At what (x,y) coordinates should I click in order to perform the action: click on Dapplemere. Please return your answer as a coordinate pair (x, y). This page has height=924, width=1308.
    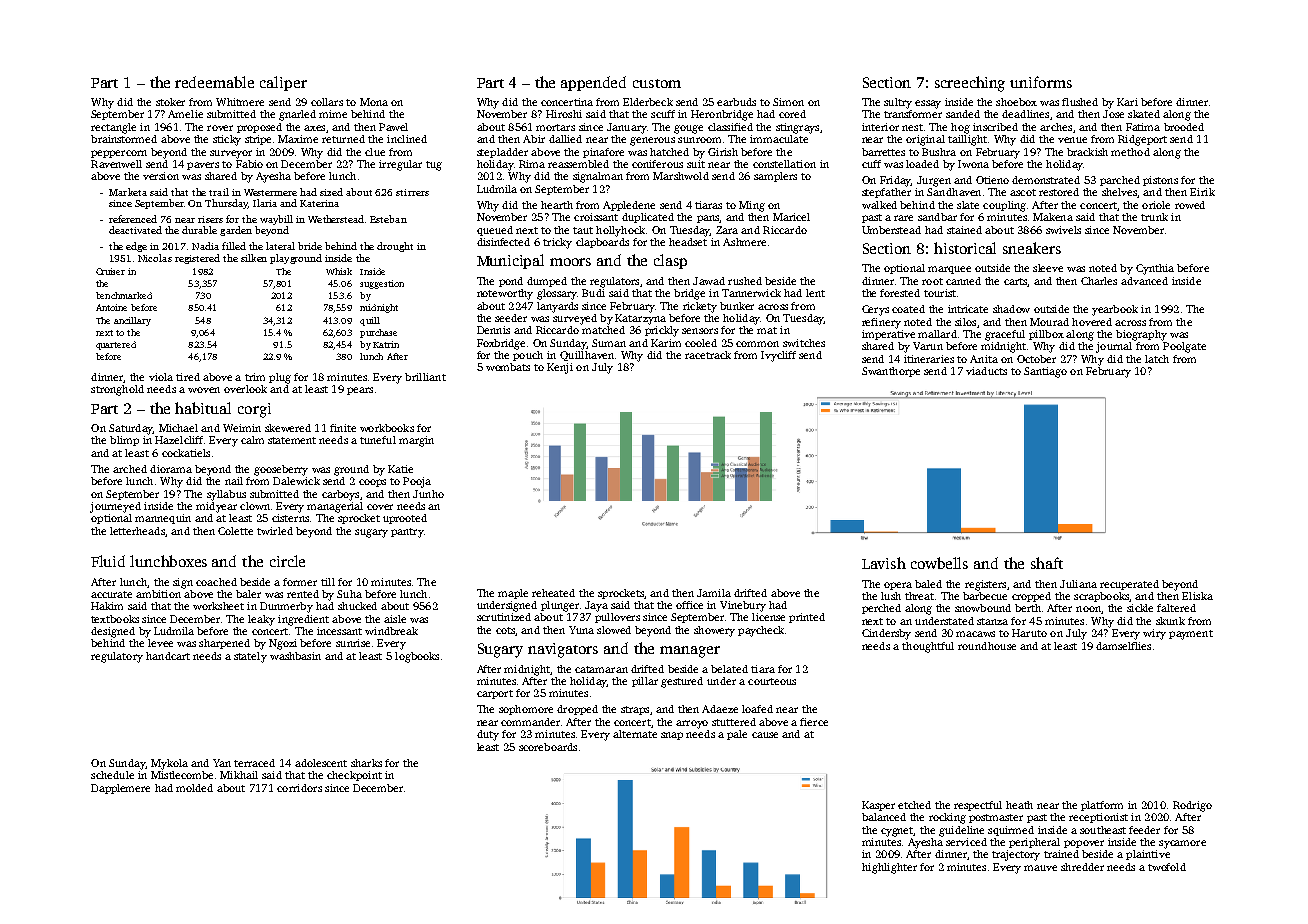
    Looking at the image, I should click on (120, 789).
